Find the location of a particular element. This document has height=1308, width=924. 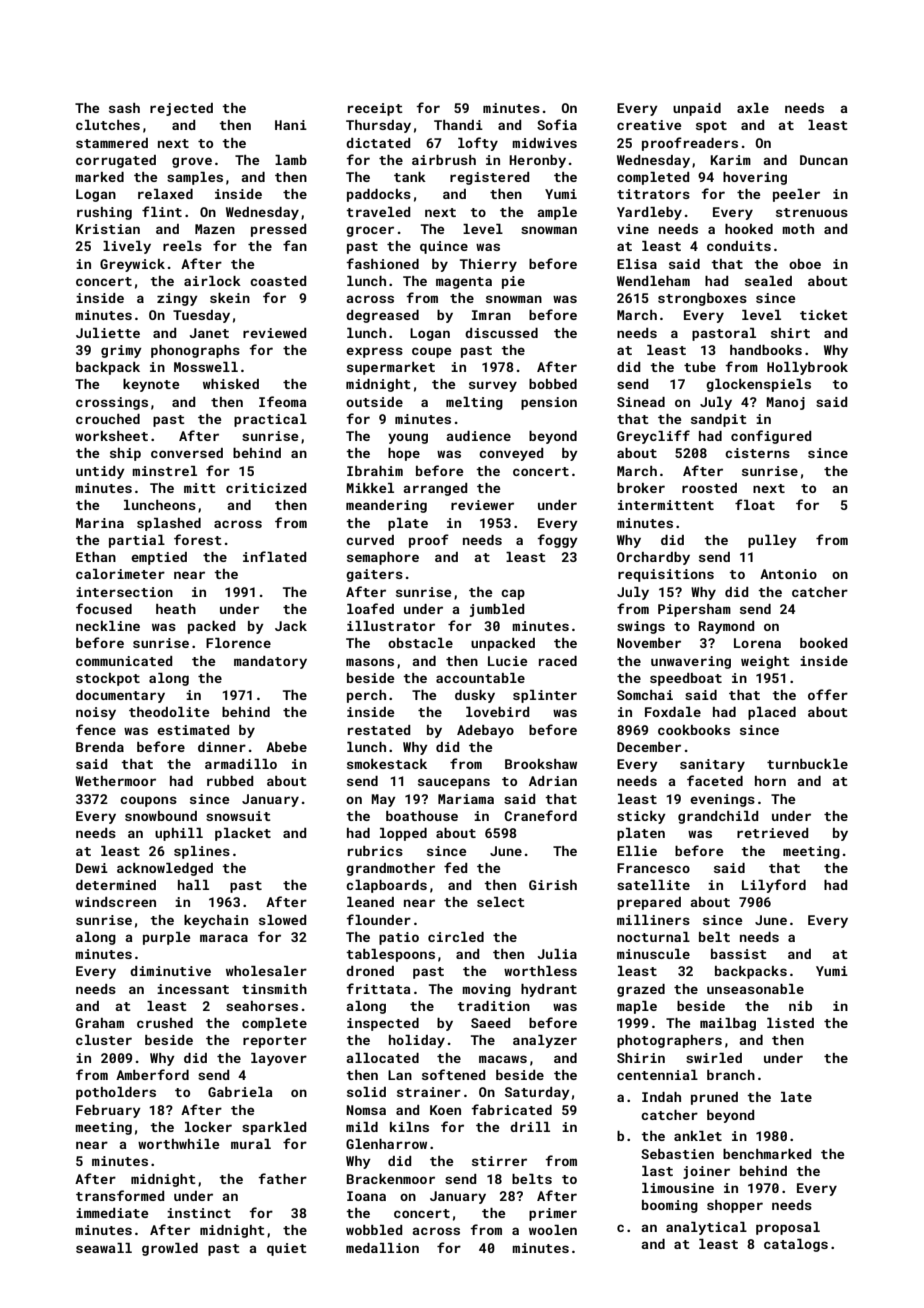

unpaid is located at coordinates (697, 109).
